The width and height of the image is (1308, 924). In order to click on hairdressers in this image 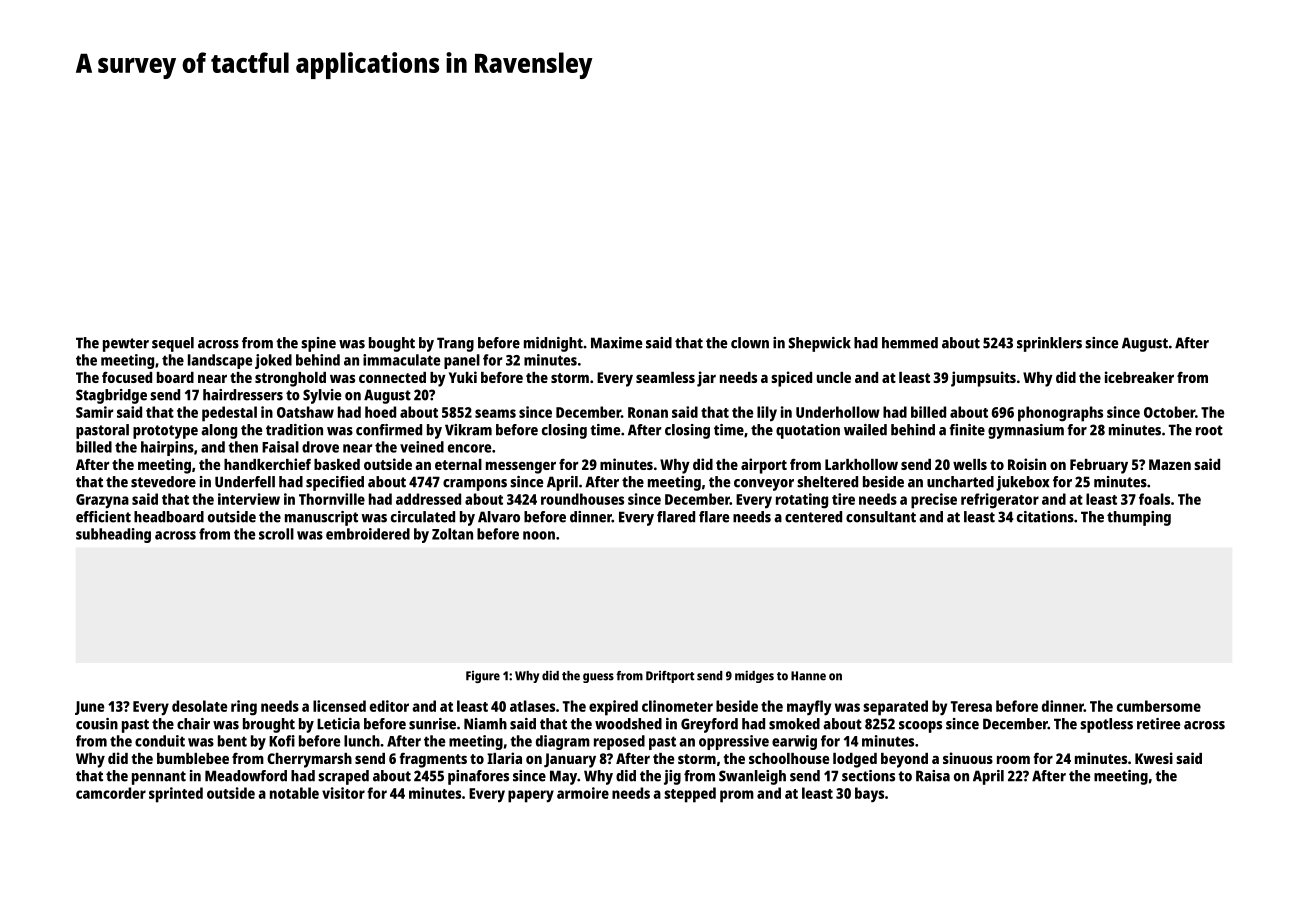, I will do `click(243, 395)`.
